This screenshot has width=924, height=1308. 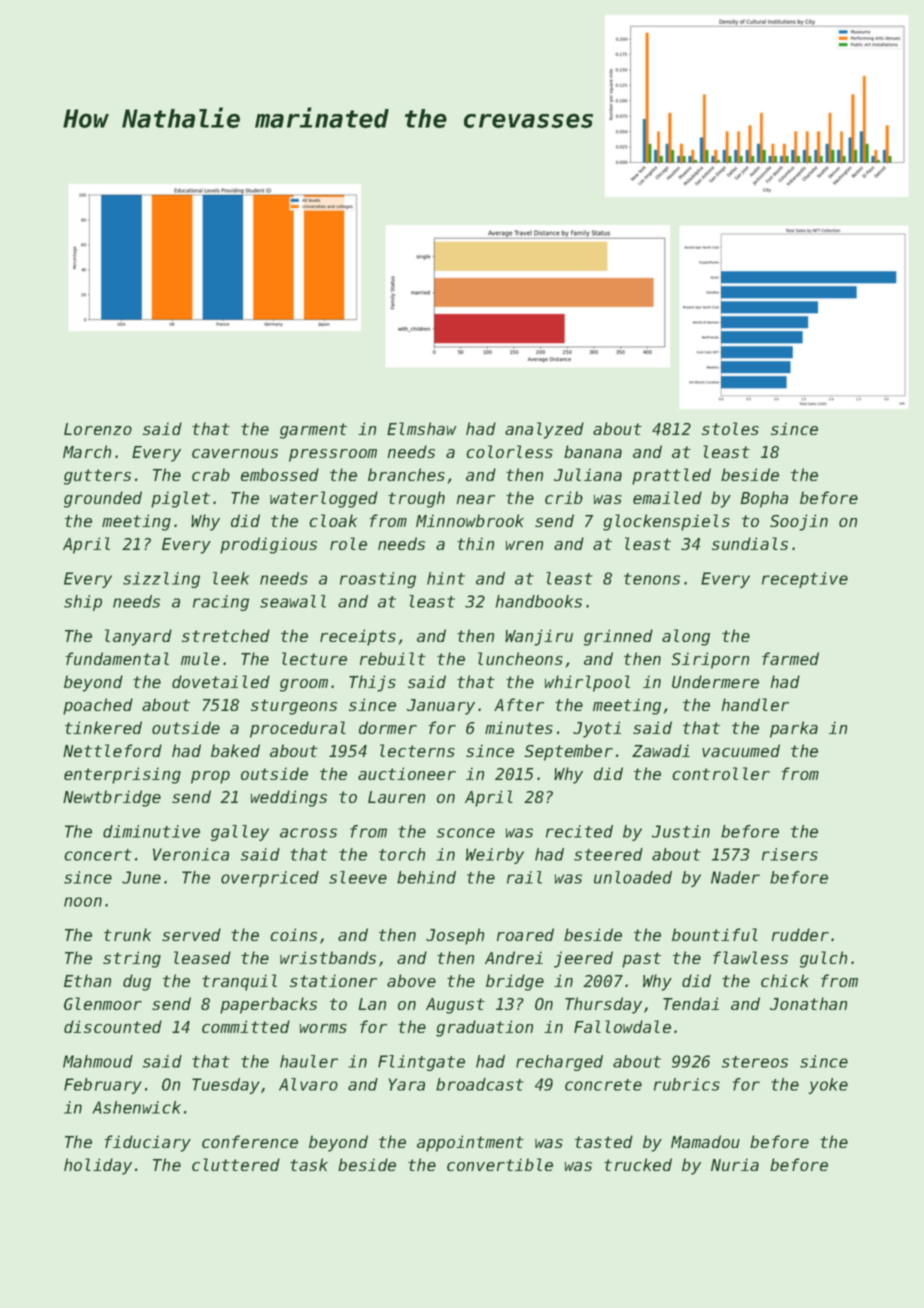 I want to click on lanyard, so click(x=138, y=637).
